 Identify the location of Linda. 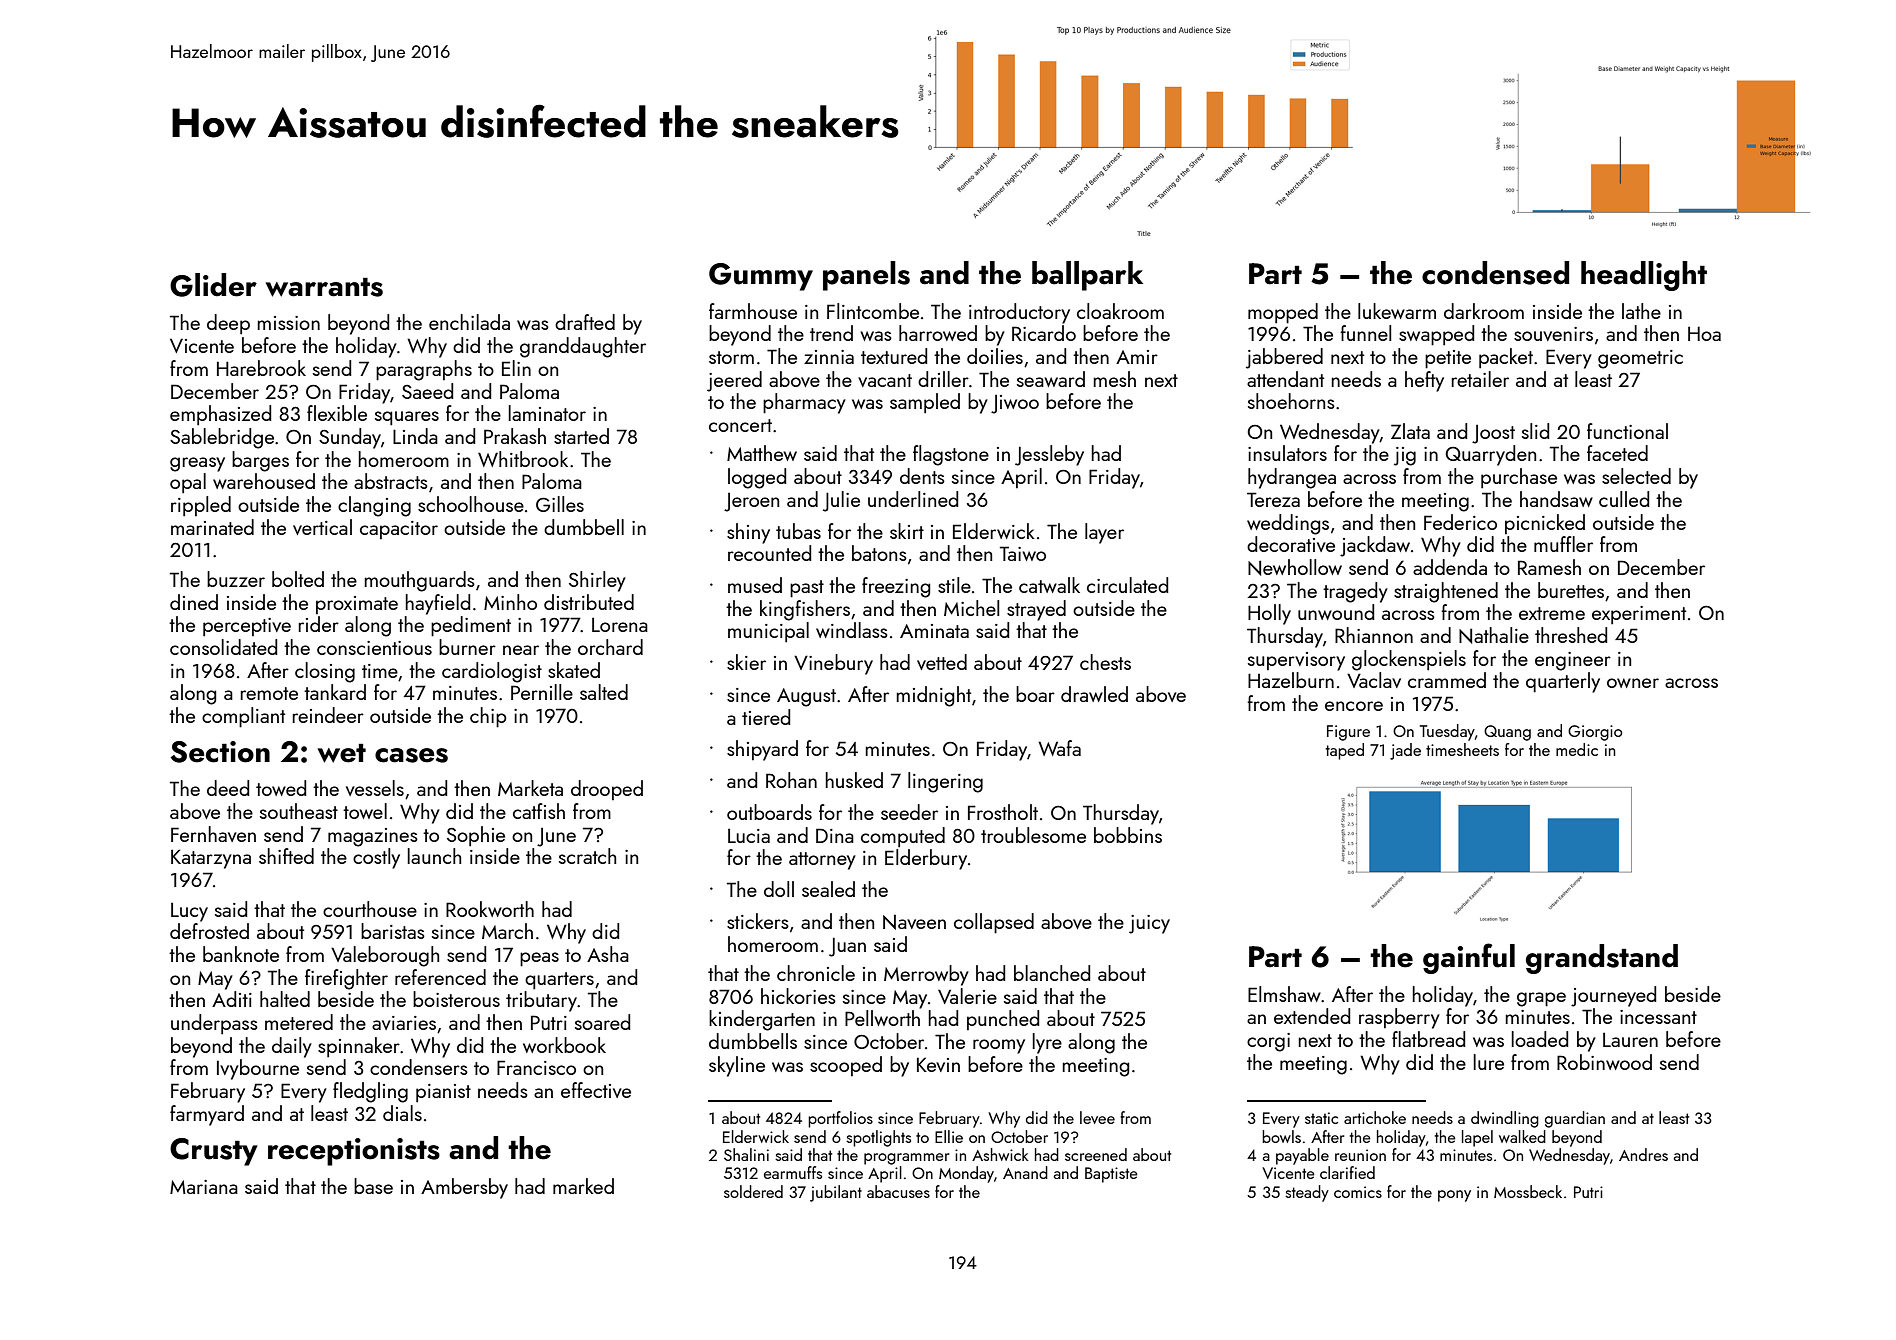
(415, 436).
